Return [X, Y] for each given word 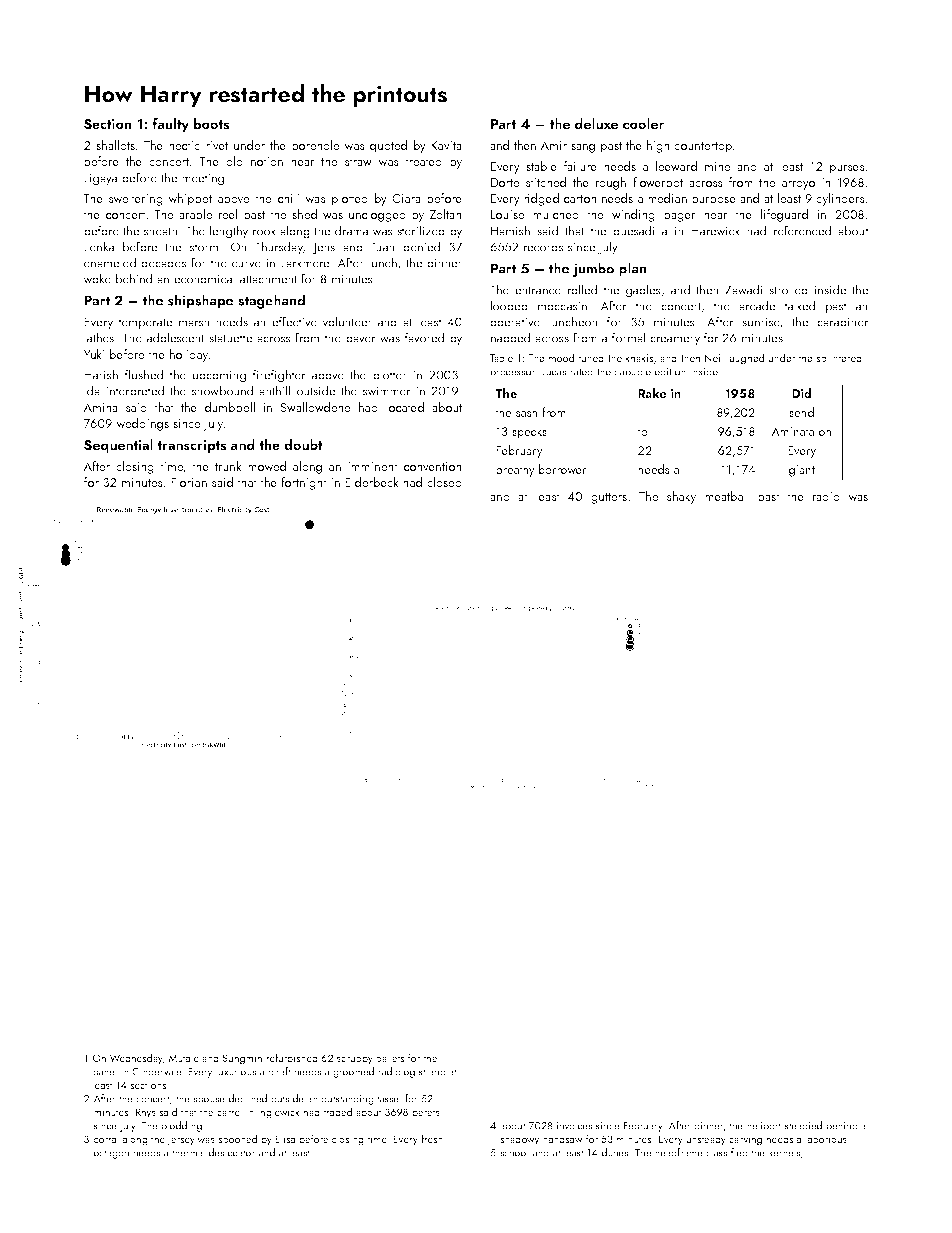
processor [513, 374]
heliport [764, 1126]
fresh [432, 1138]
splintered [839, 359]
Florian [189, 482]
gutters [609, 498]
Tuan [383, 247]
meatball [727, 496]
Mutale [184, 1057]
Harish [101, 374]
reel [228, 214]
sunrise [761, 322]
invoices [574, 1126]
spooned [237, 1140]
